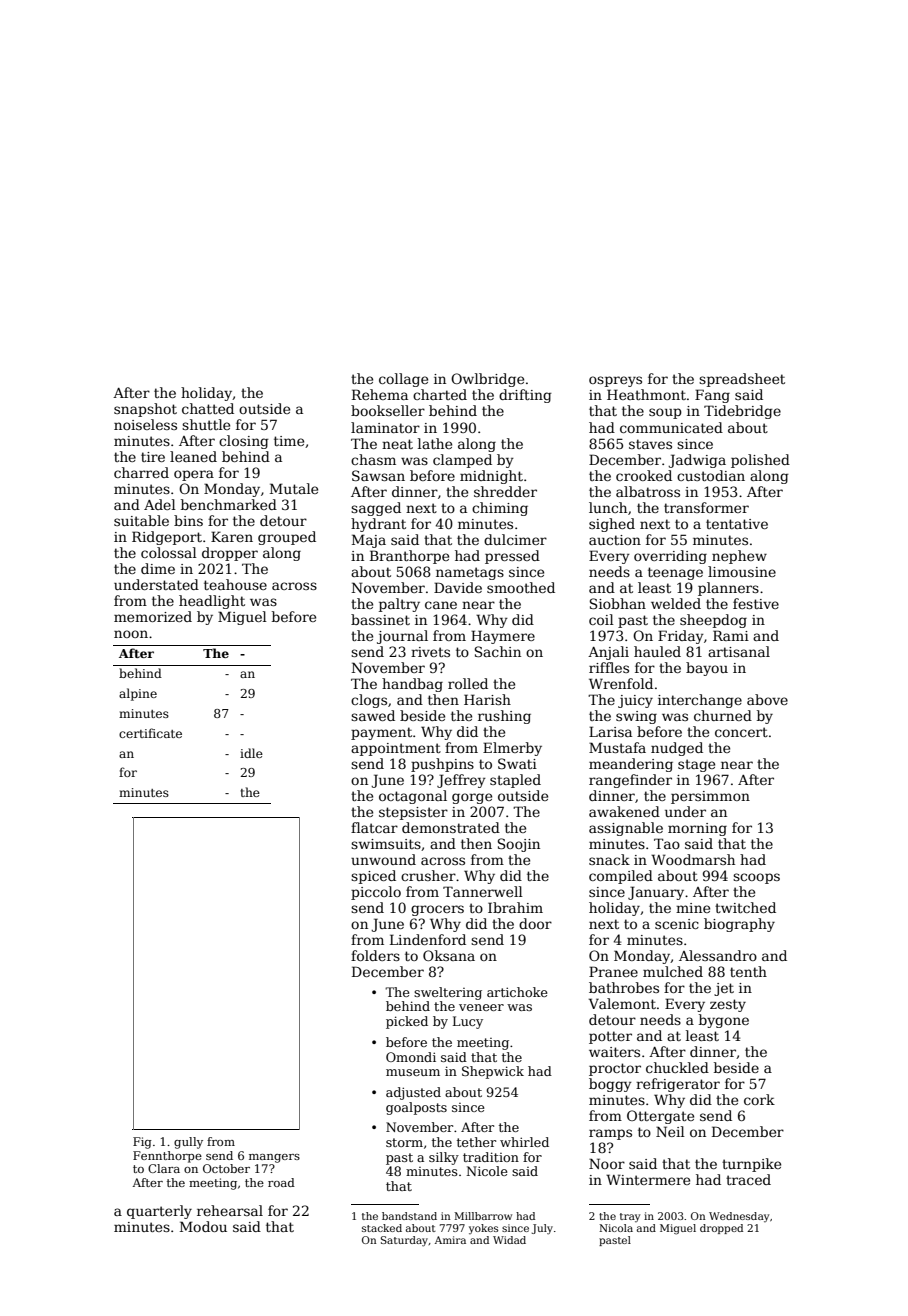 This screenshot has height=1316, width=908. Describe the element at coordinates (412, 685) in the screenshot. I see `handbag` at that location.
